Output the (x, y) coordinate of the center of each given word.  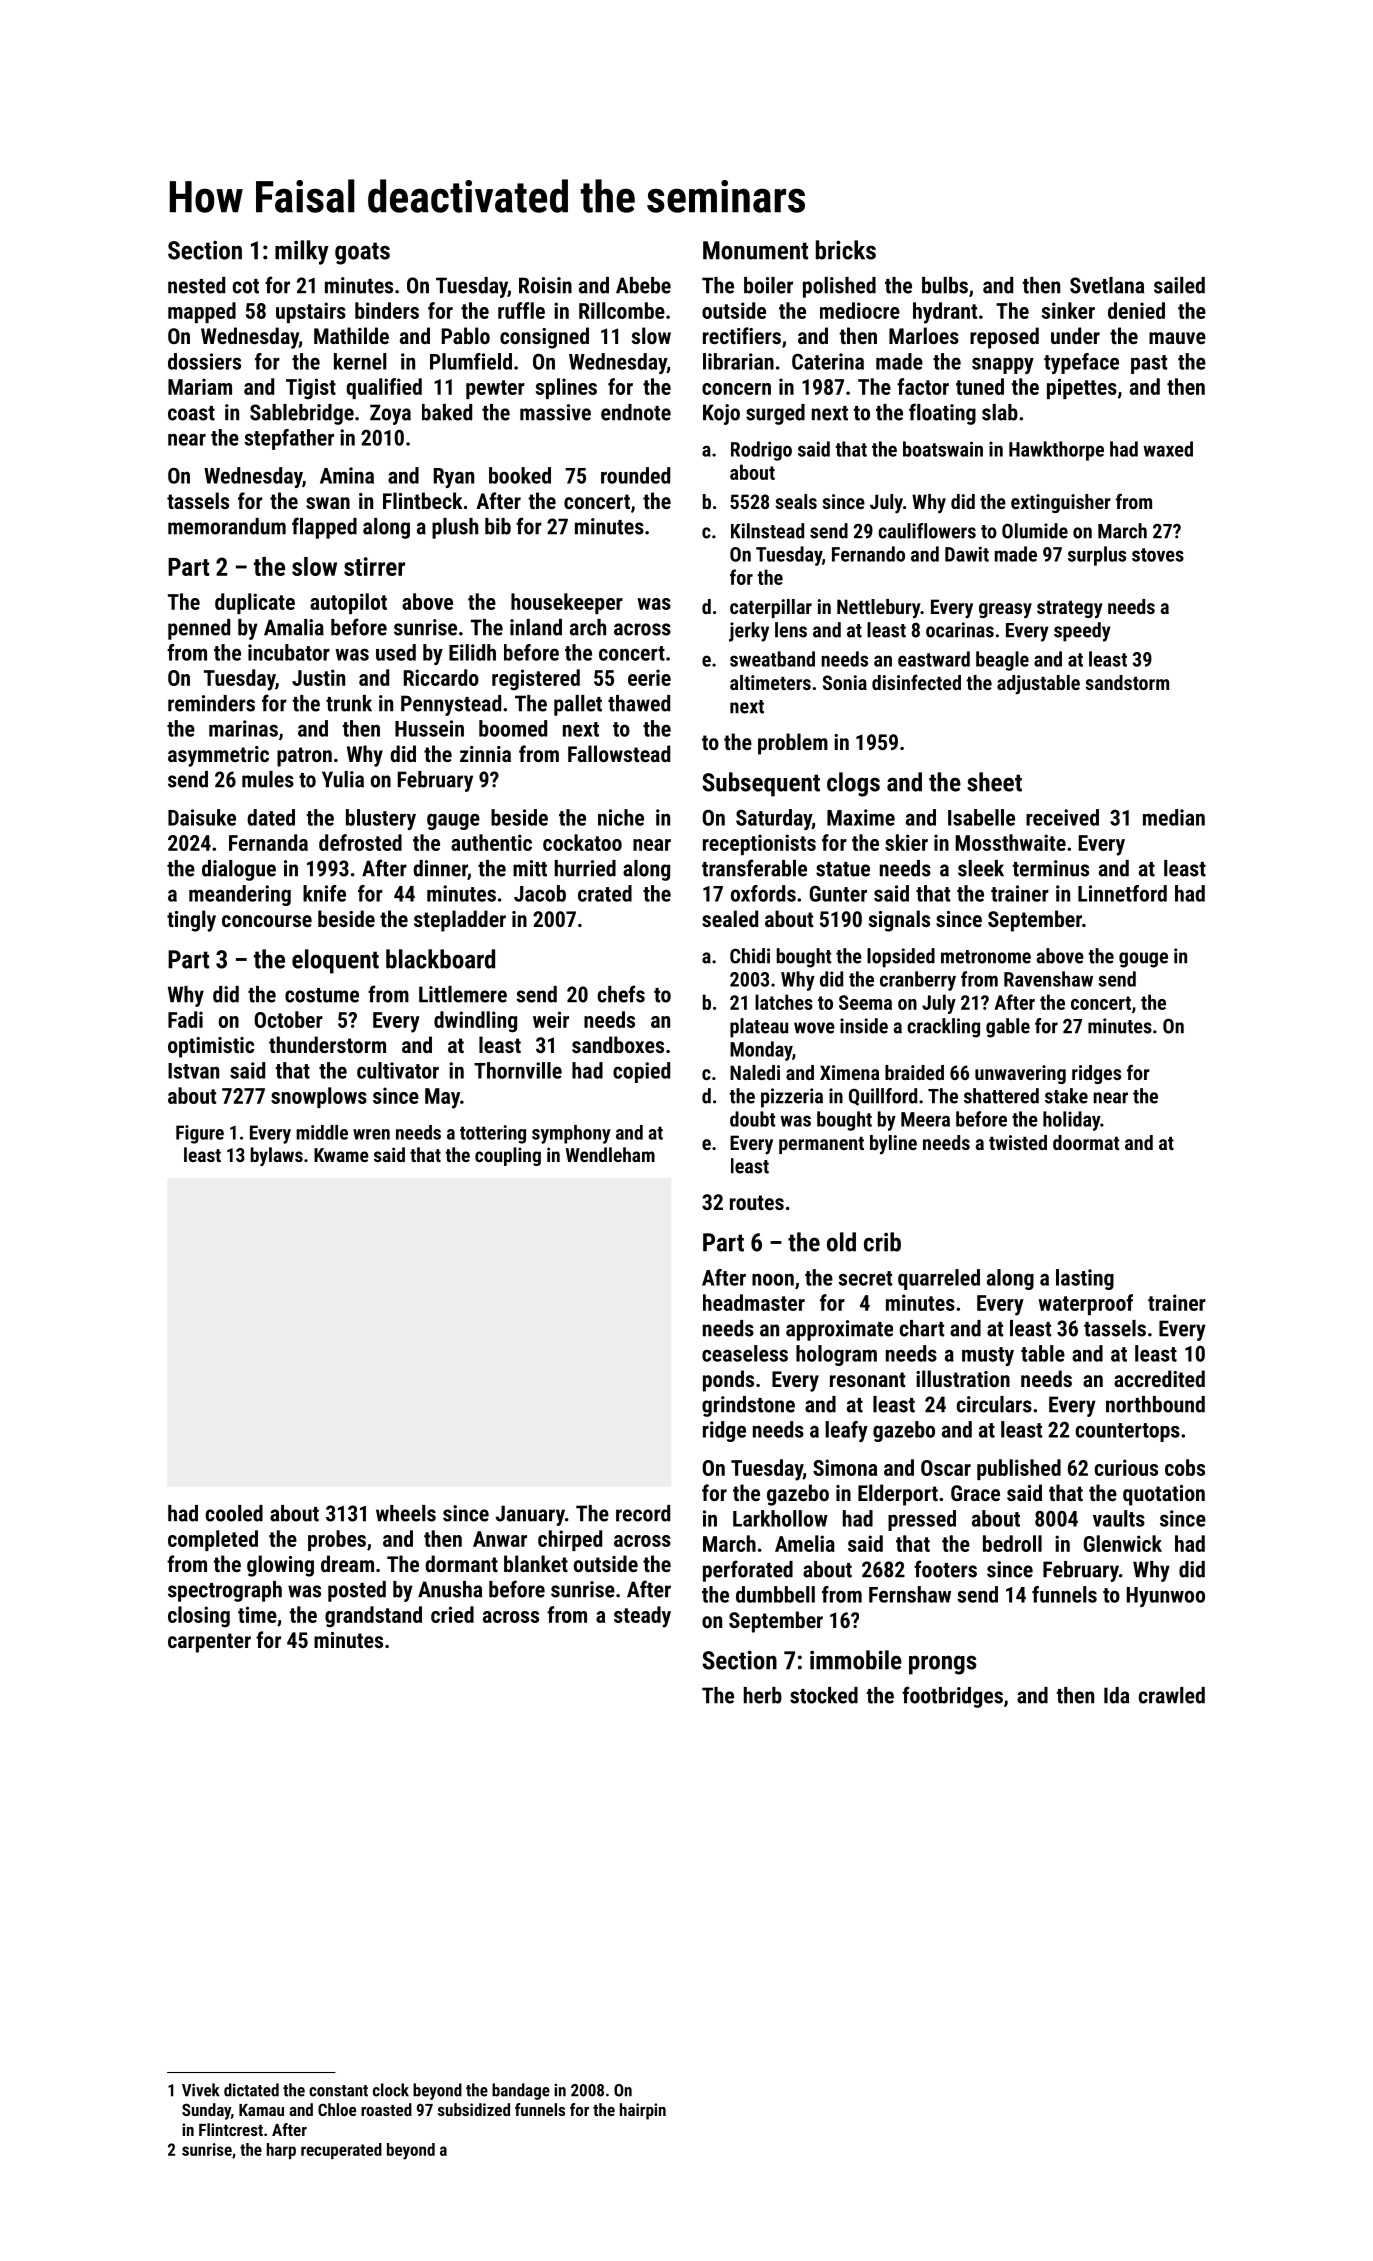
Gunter (838, 893)
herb (763, 1695)
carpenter (209, 1643)
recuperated (341, 2151)
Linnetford (1122, 893)
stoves (1158, 555)
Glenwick (1123, 1543)
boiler (768, 285)
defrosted (360, 842)
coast (191, 413)
